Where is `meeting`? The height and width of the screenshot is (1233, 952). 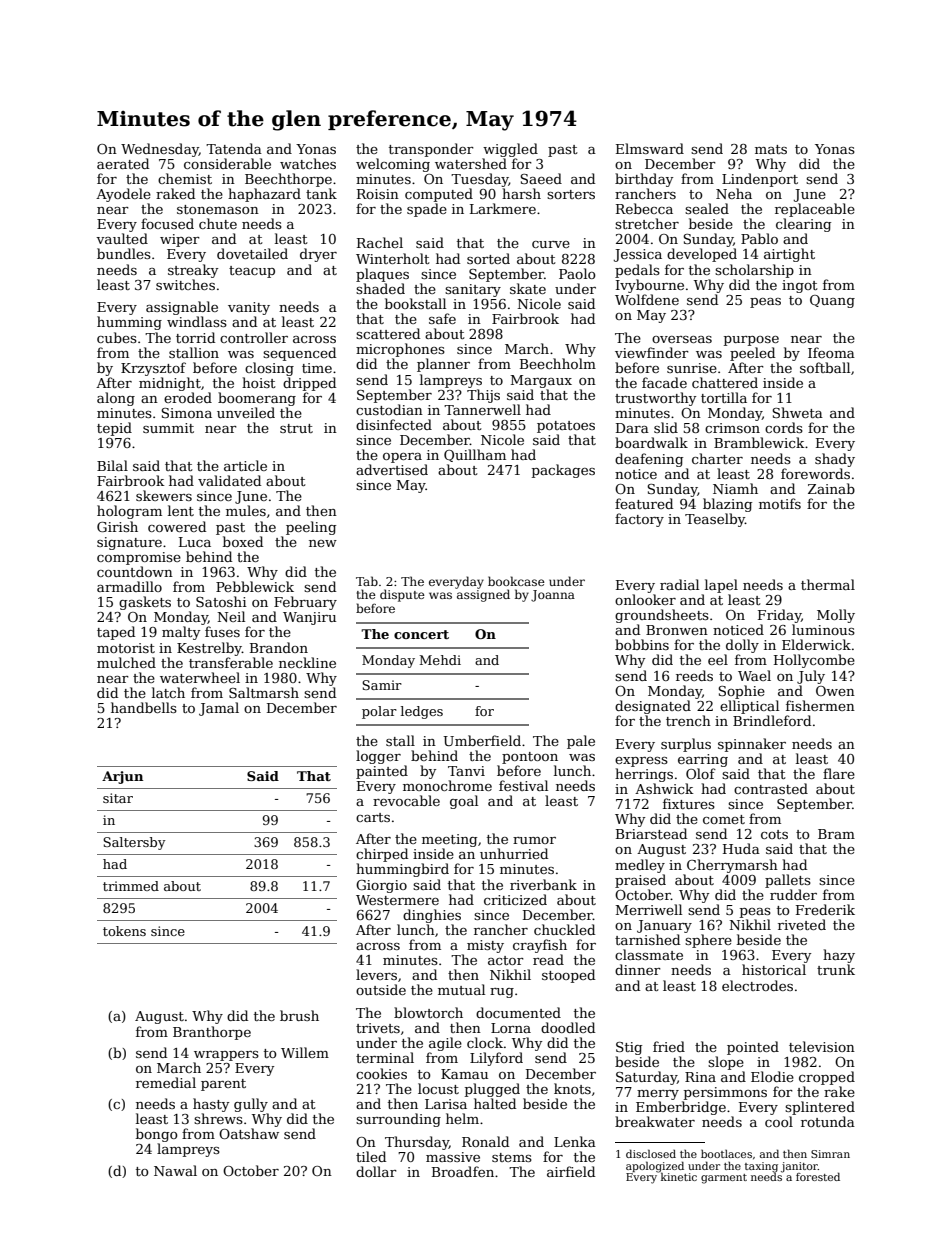 meeting is located at coordinates (449, 840).
